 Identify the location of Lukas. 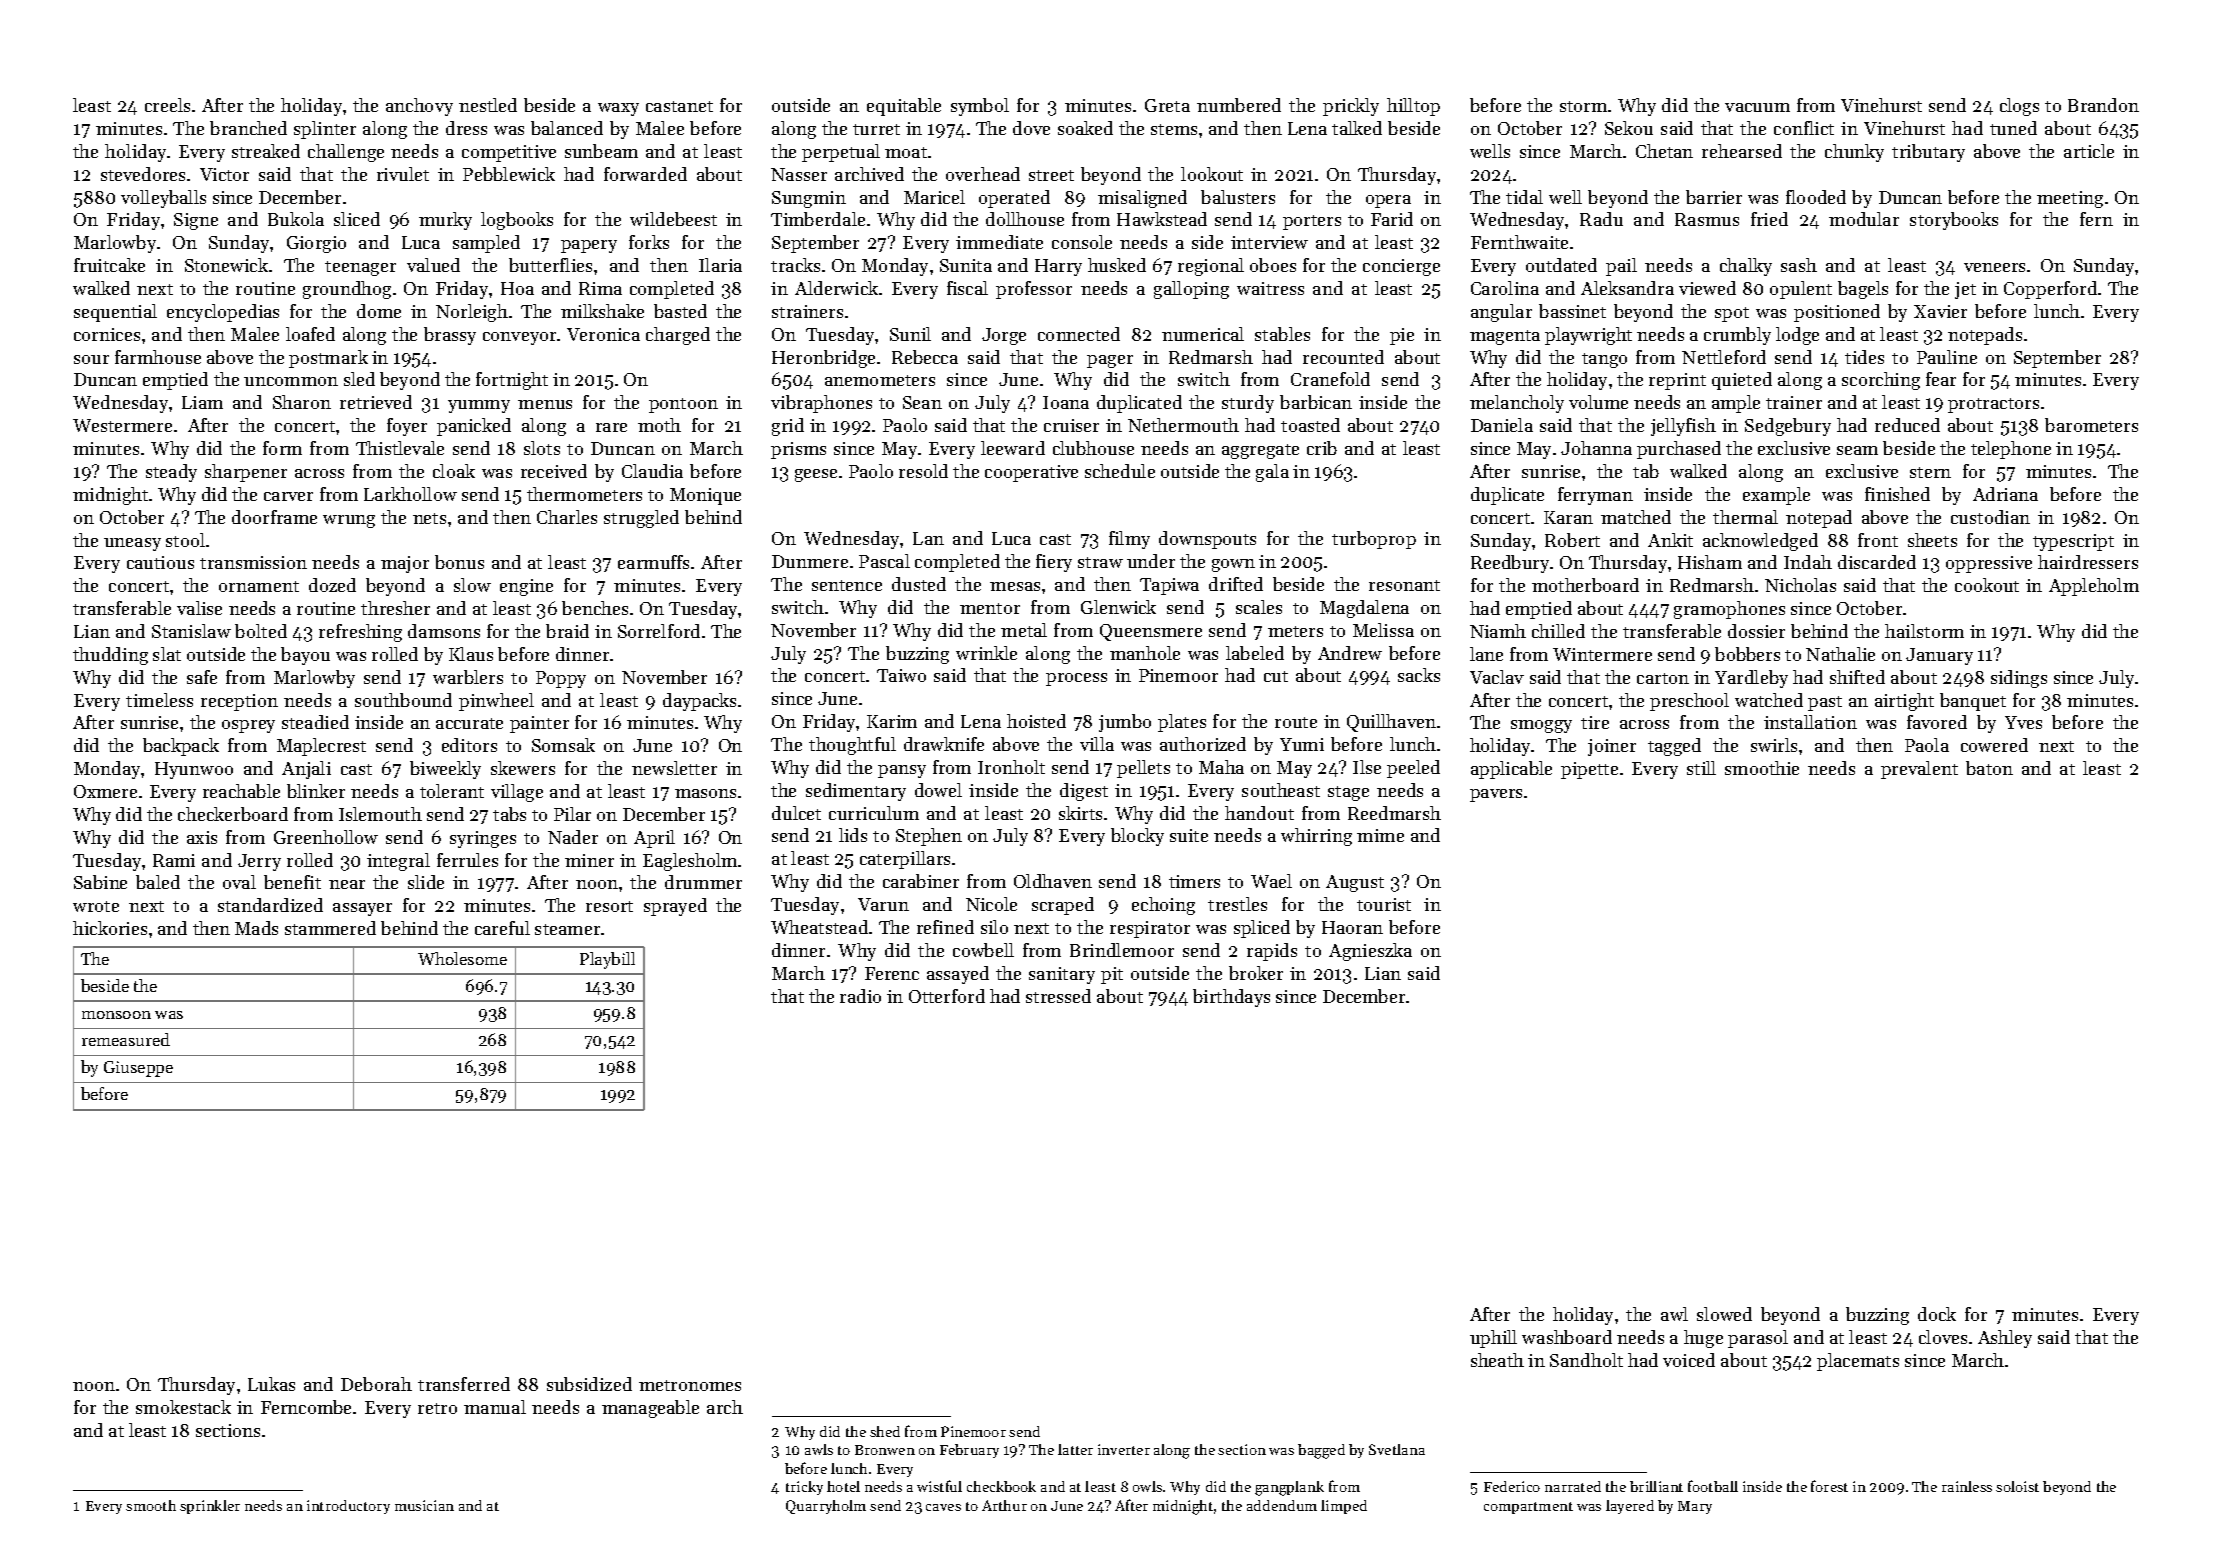
(271, 1384).
